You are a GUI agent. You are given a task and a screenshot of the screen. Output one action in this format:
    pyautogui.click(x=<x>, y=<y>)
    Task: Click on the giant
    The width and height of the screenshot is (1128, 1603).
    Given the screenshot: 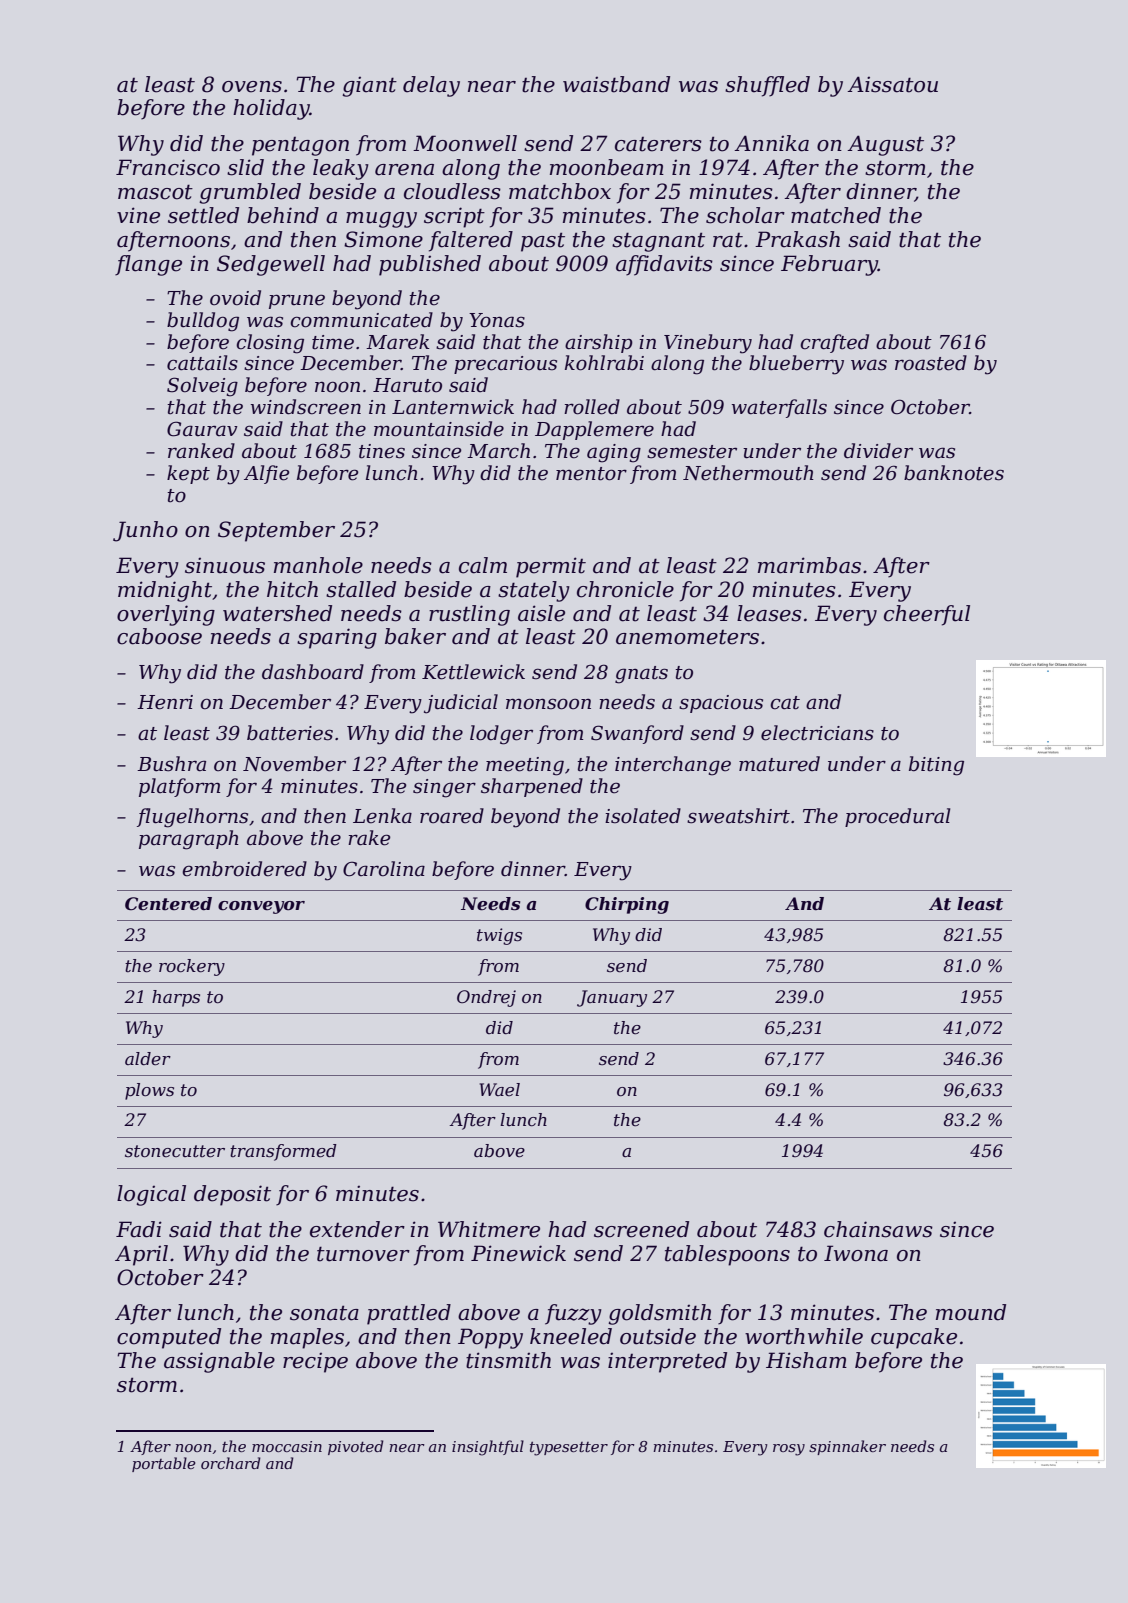 What is the action you would take?
    pyautogui.click(x=369, y=86)
